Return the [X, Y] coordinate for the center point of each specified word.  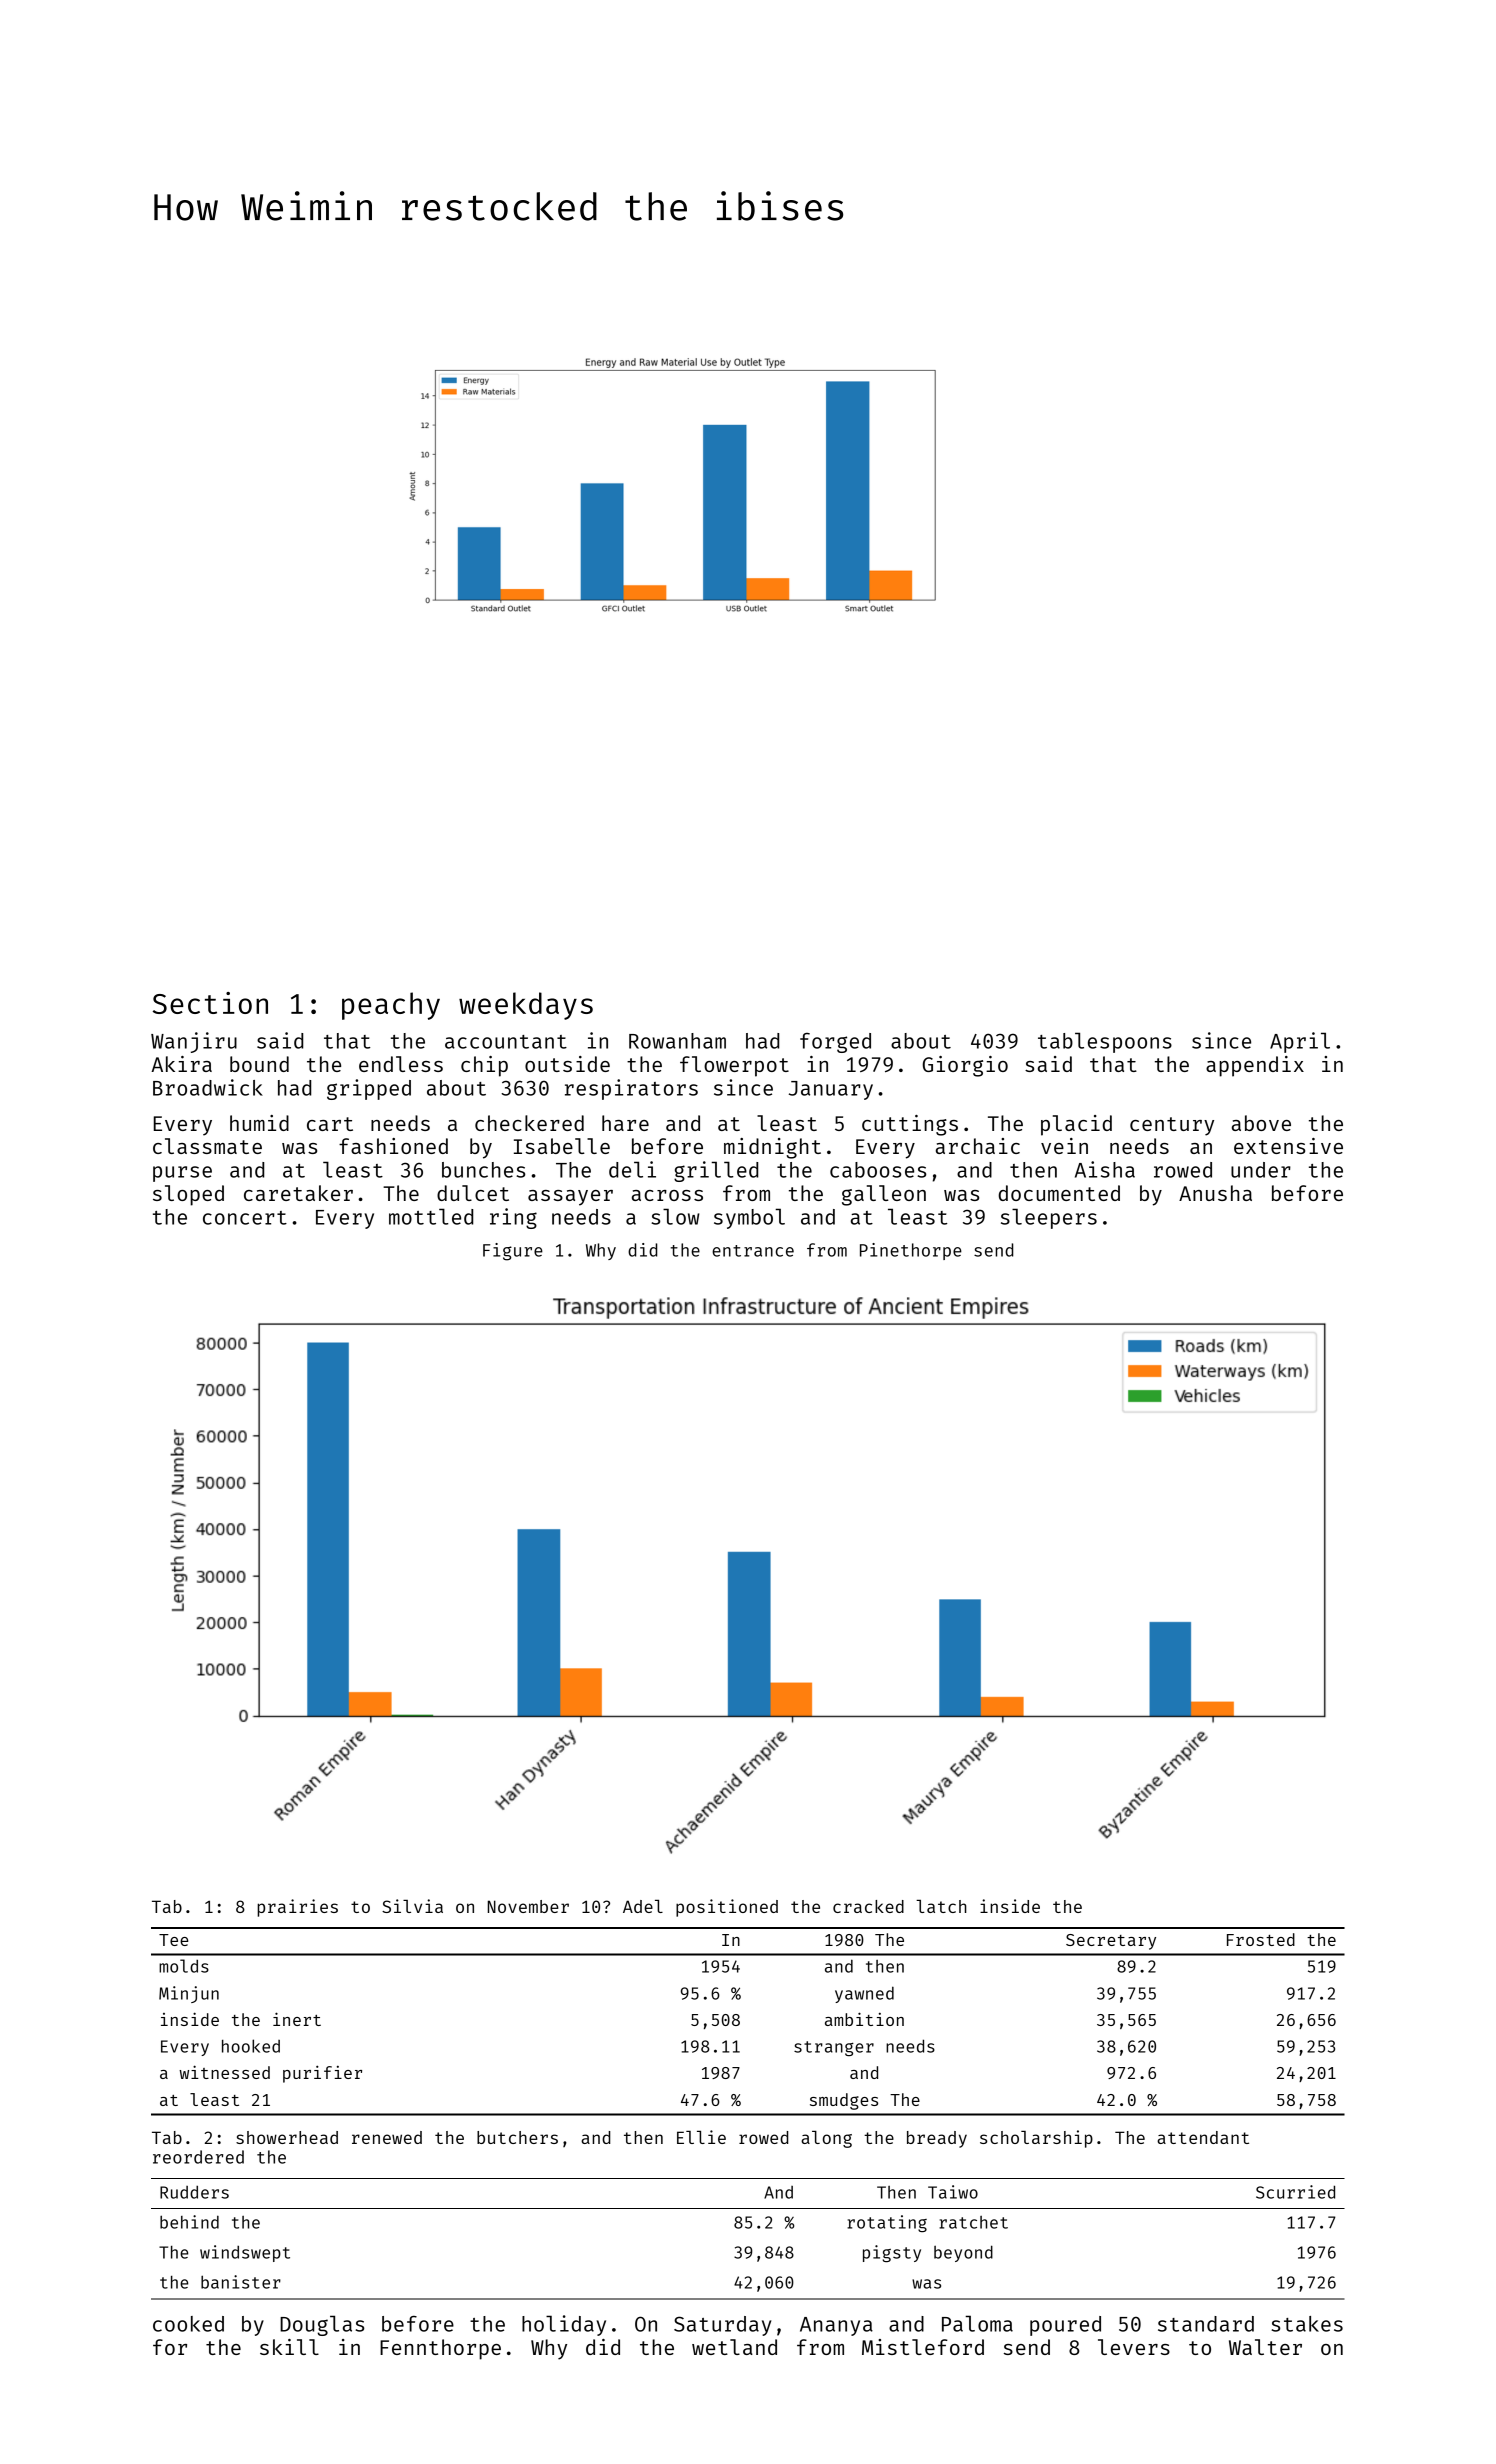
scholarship [1036, 2139]
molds [184, 1966]
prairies [297, 1908]
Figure [513, 1252]
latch [941, 1906]
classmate [207, 1146]
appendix [1255, 1066]
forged [835, 1043]
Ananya [836, 2326]
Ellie [701, 2137]
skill [289, 2347]
